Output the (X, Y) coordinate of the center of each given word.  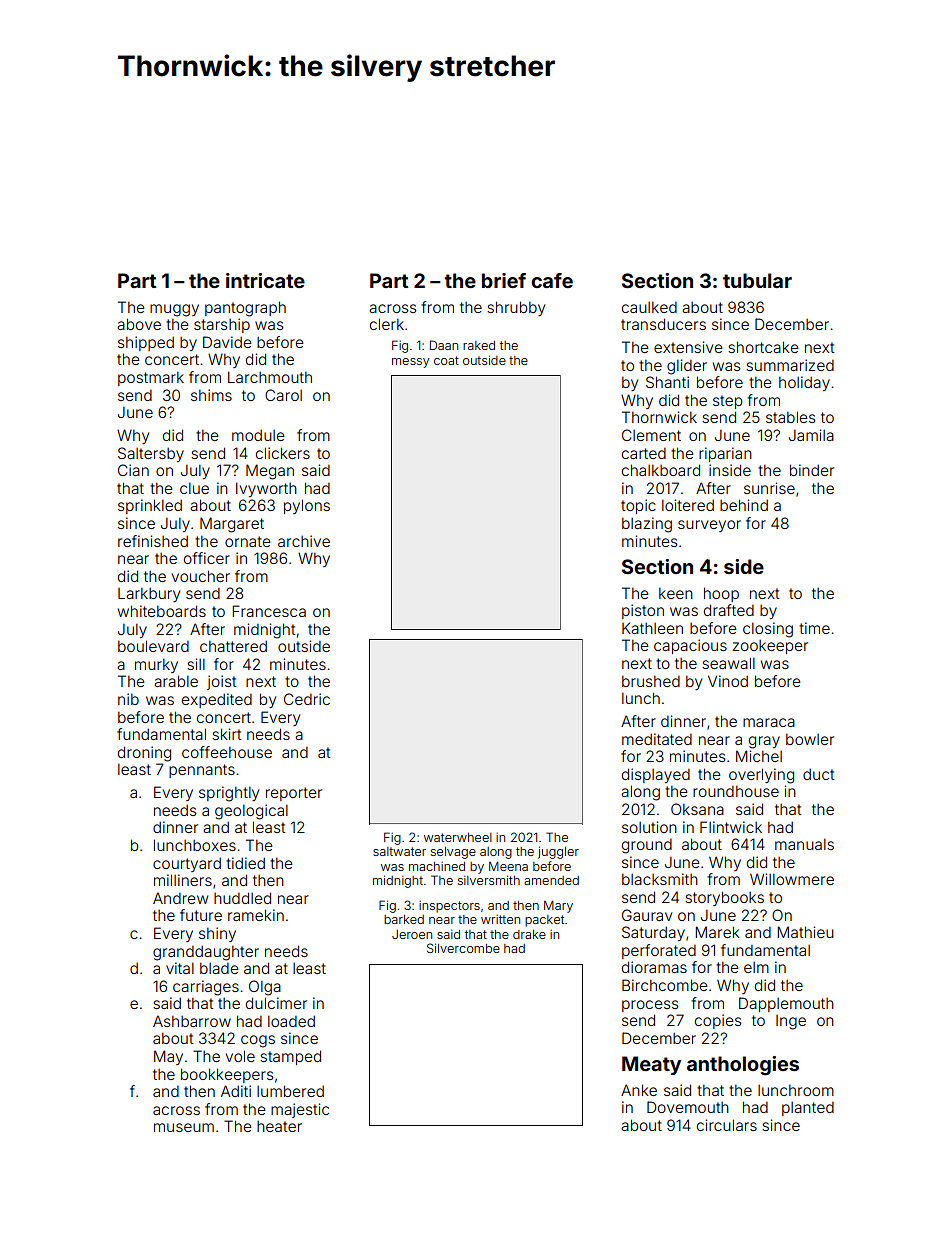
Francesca (269, 611)
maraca (769, 722)
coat (446, 360)
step (727, 402)
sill (196, 664)
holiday (804, 383)
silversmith (489, 880)
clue (194, 488)
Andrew (180, 898)
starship (222, 325)
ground (647, 846)
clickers (283, 453)
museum (184, 1127)
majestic (300, 1110)
